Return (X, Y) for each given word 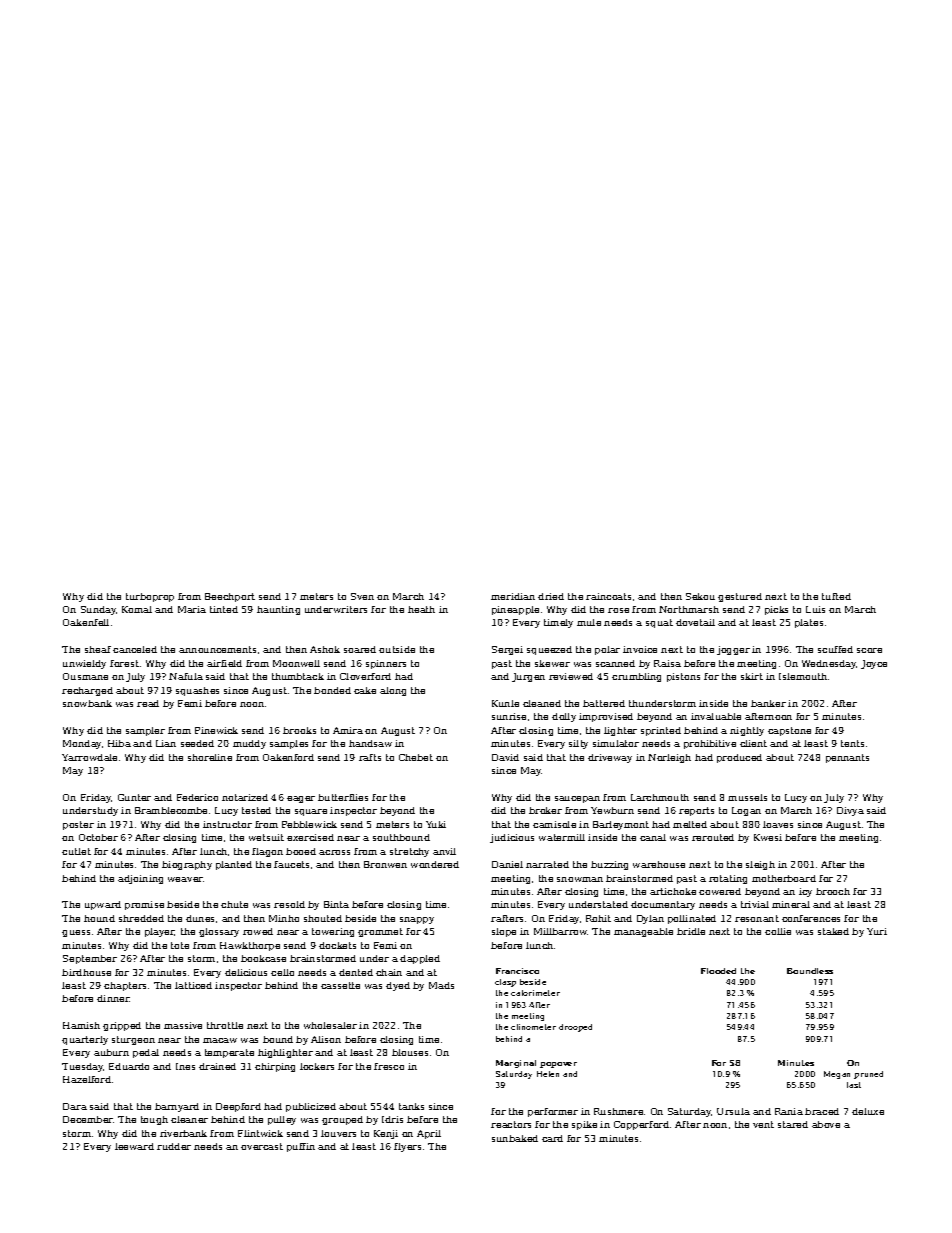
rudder (174, 1146)
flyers (407, 1147)
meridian (513, 596)
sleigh (760, 865)
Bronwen (385, 864)
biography (187, 865)
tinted (224, 609)
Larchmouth (660, 797)
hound (99, 918)
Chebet (416, 757)
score (869, 650)
